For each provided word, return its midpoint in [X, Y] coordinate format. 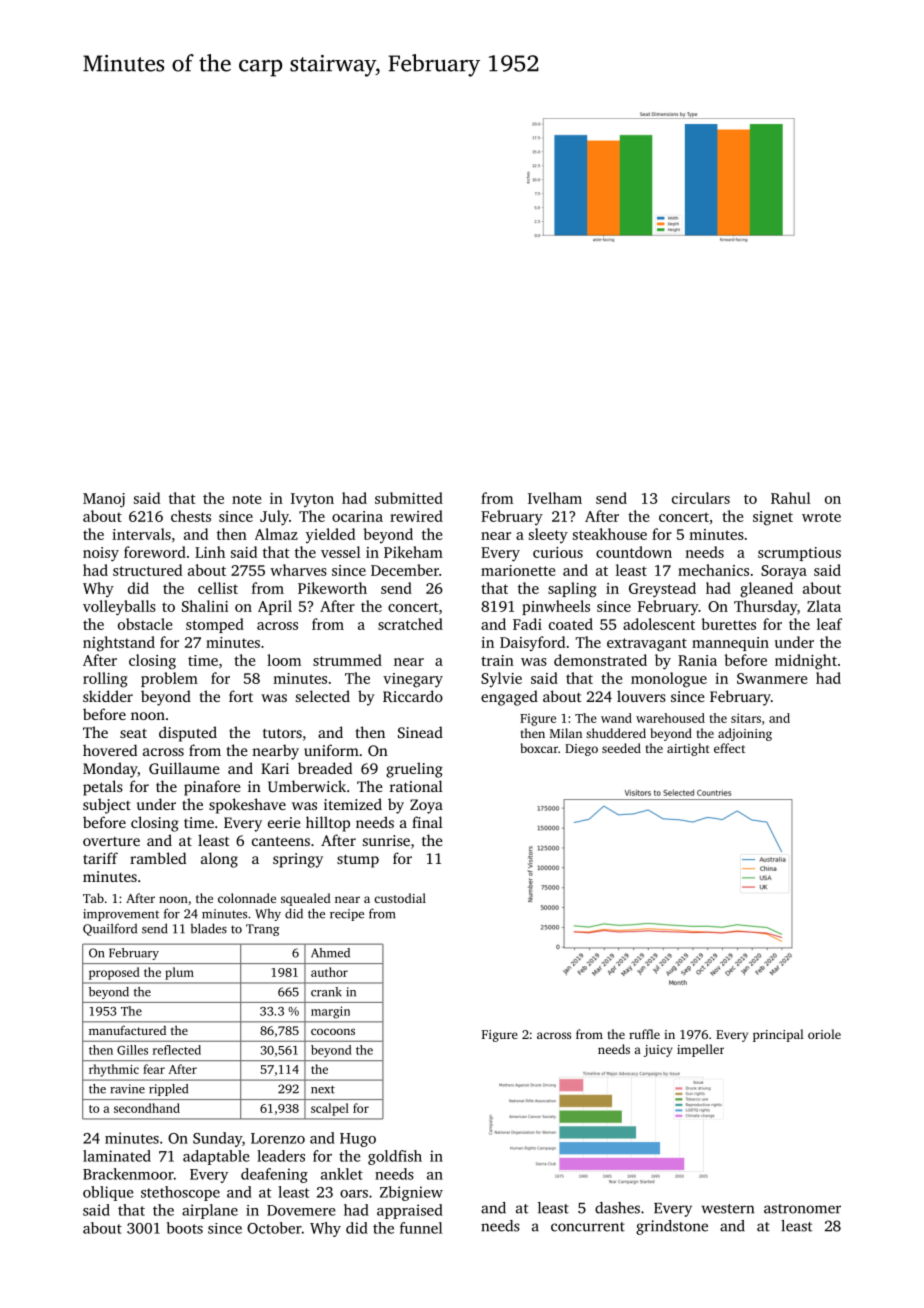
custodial [400, 898]
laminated [117, 1156]
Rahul [791, 498]
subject [107, 806]
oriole [824, 1034]
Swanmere [772, 678]
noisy [101, 554]
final [427, 822]
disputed [188, 734]
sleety [548, 535]
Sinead [420, 732]
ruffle [644, 1034]
